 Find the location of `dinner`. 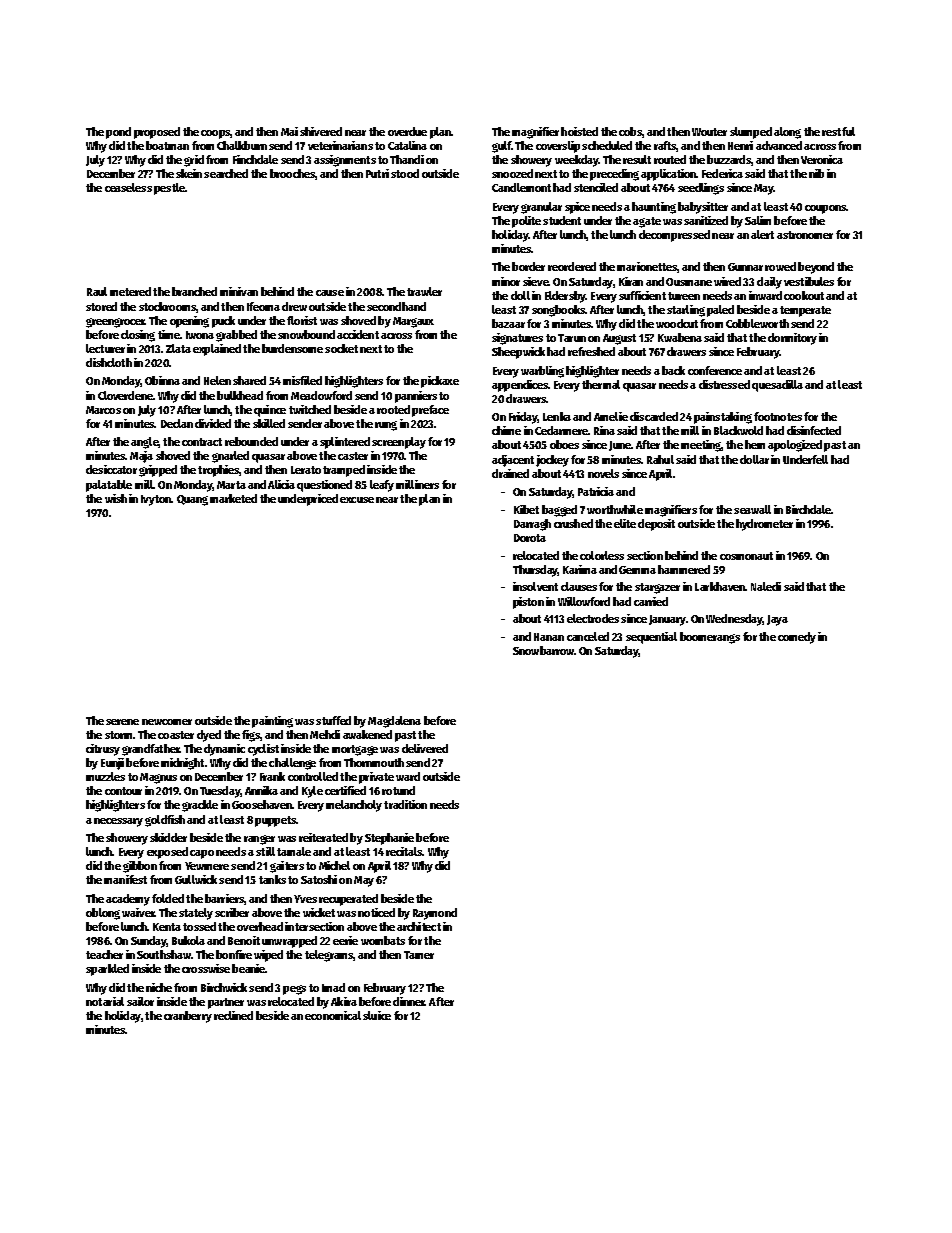

dinner is located at coordinates (409, 1001).
